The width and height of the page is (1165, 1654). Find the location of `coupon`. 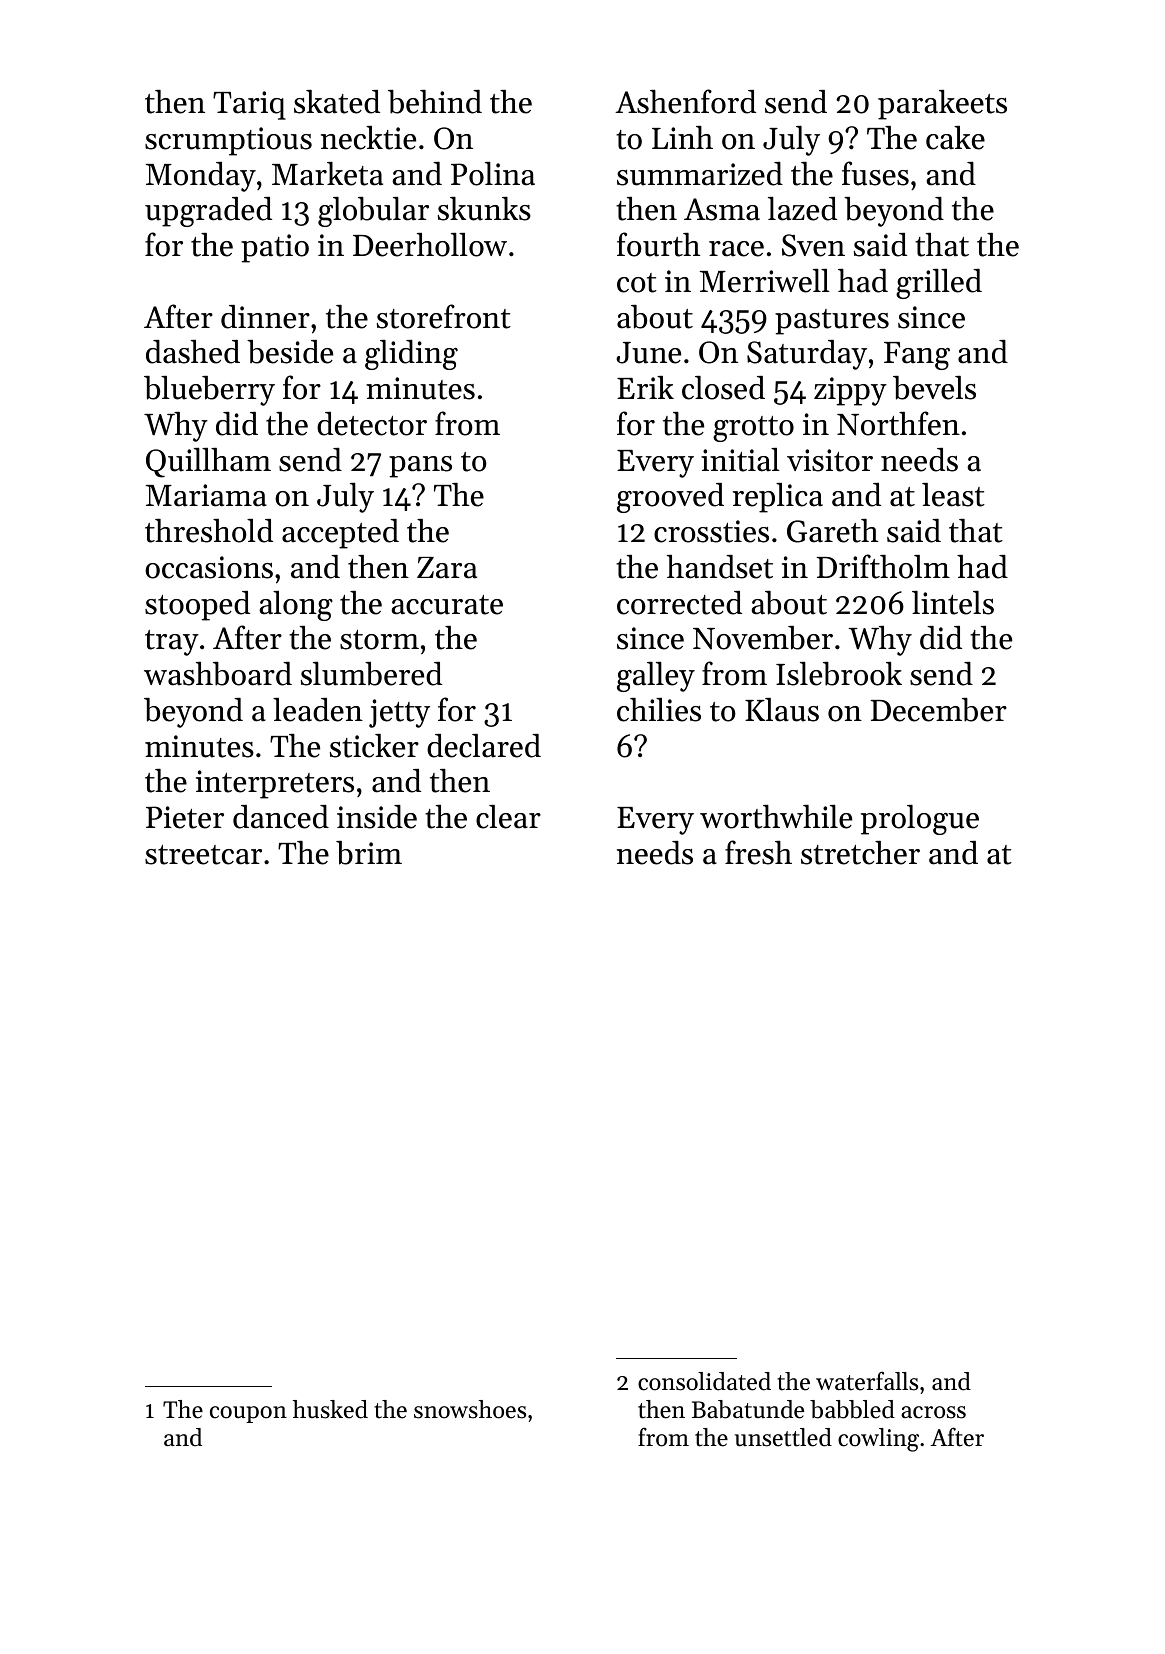

coupon is located at coordinates (248, 1414).
